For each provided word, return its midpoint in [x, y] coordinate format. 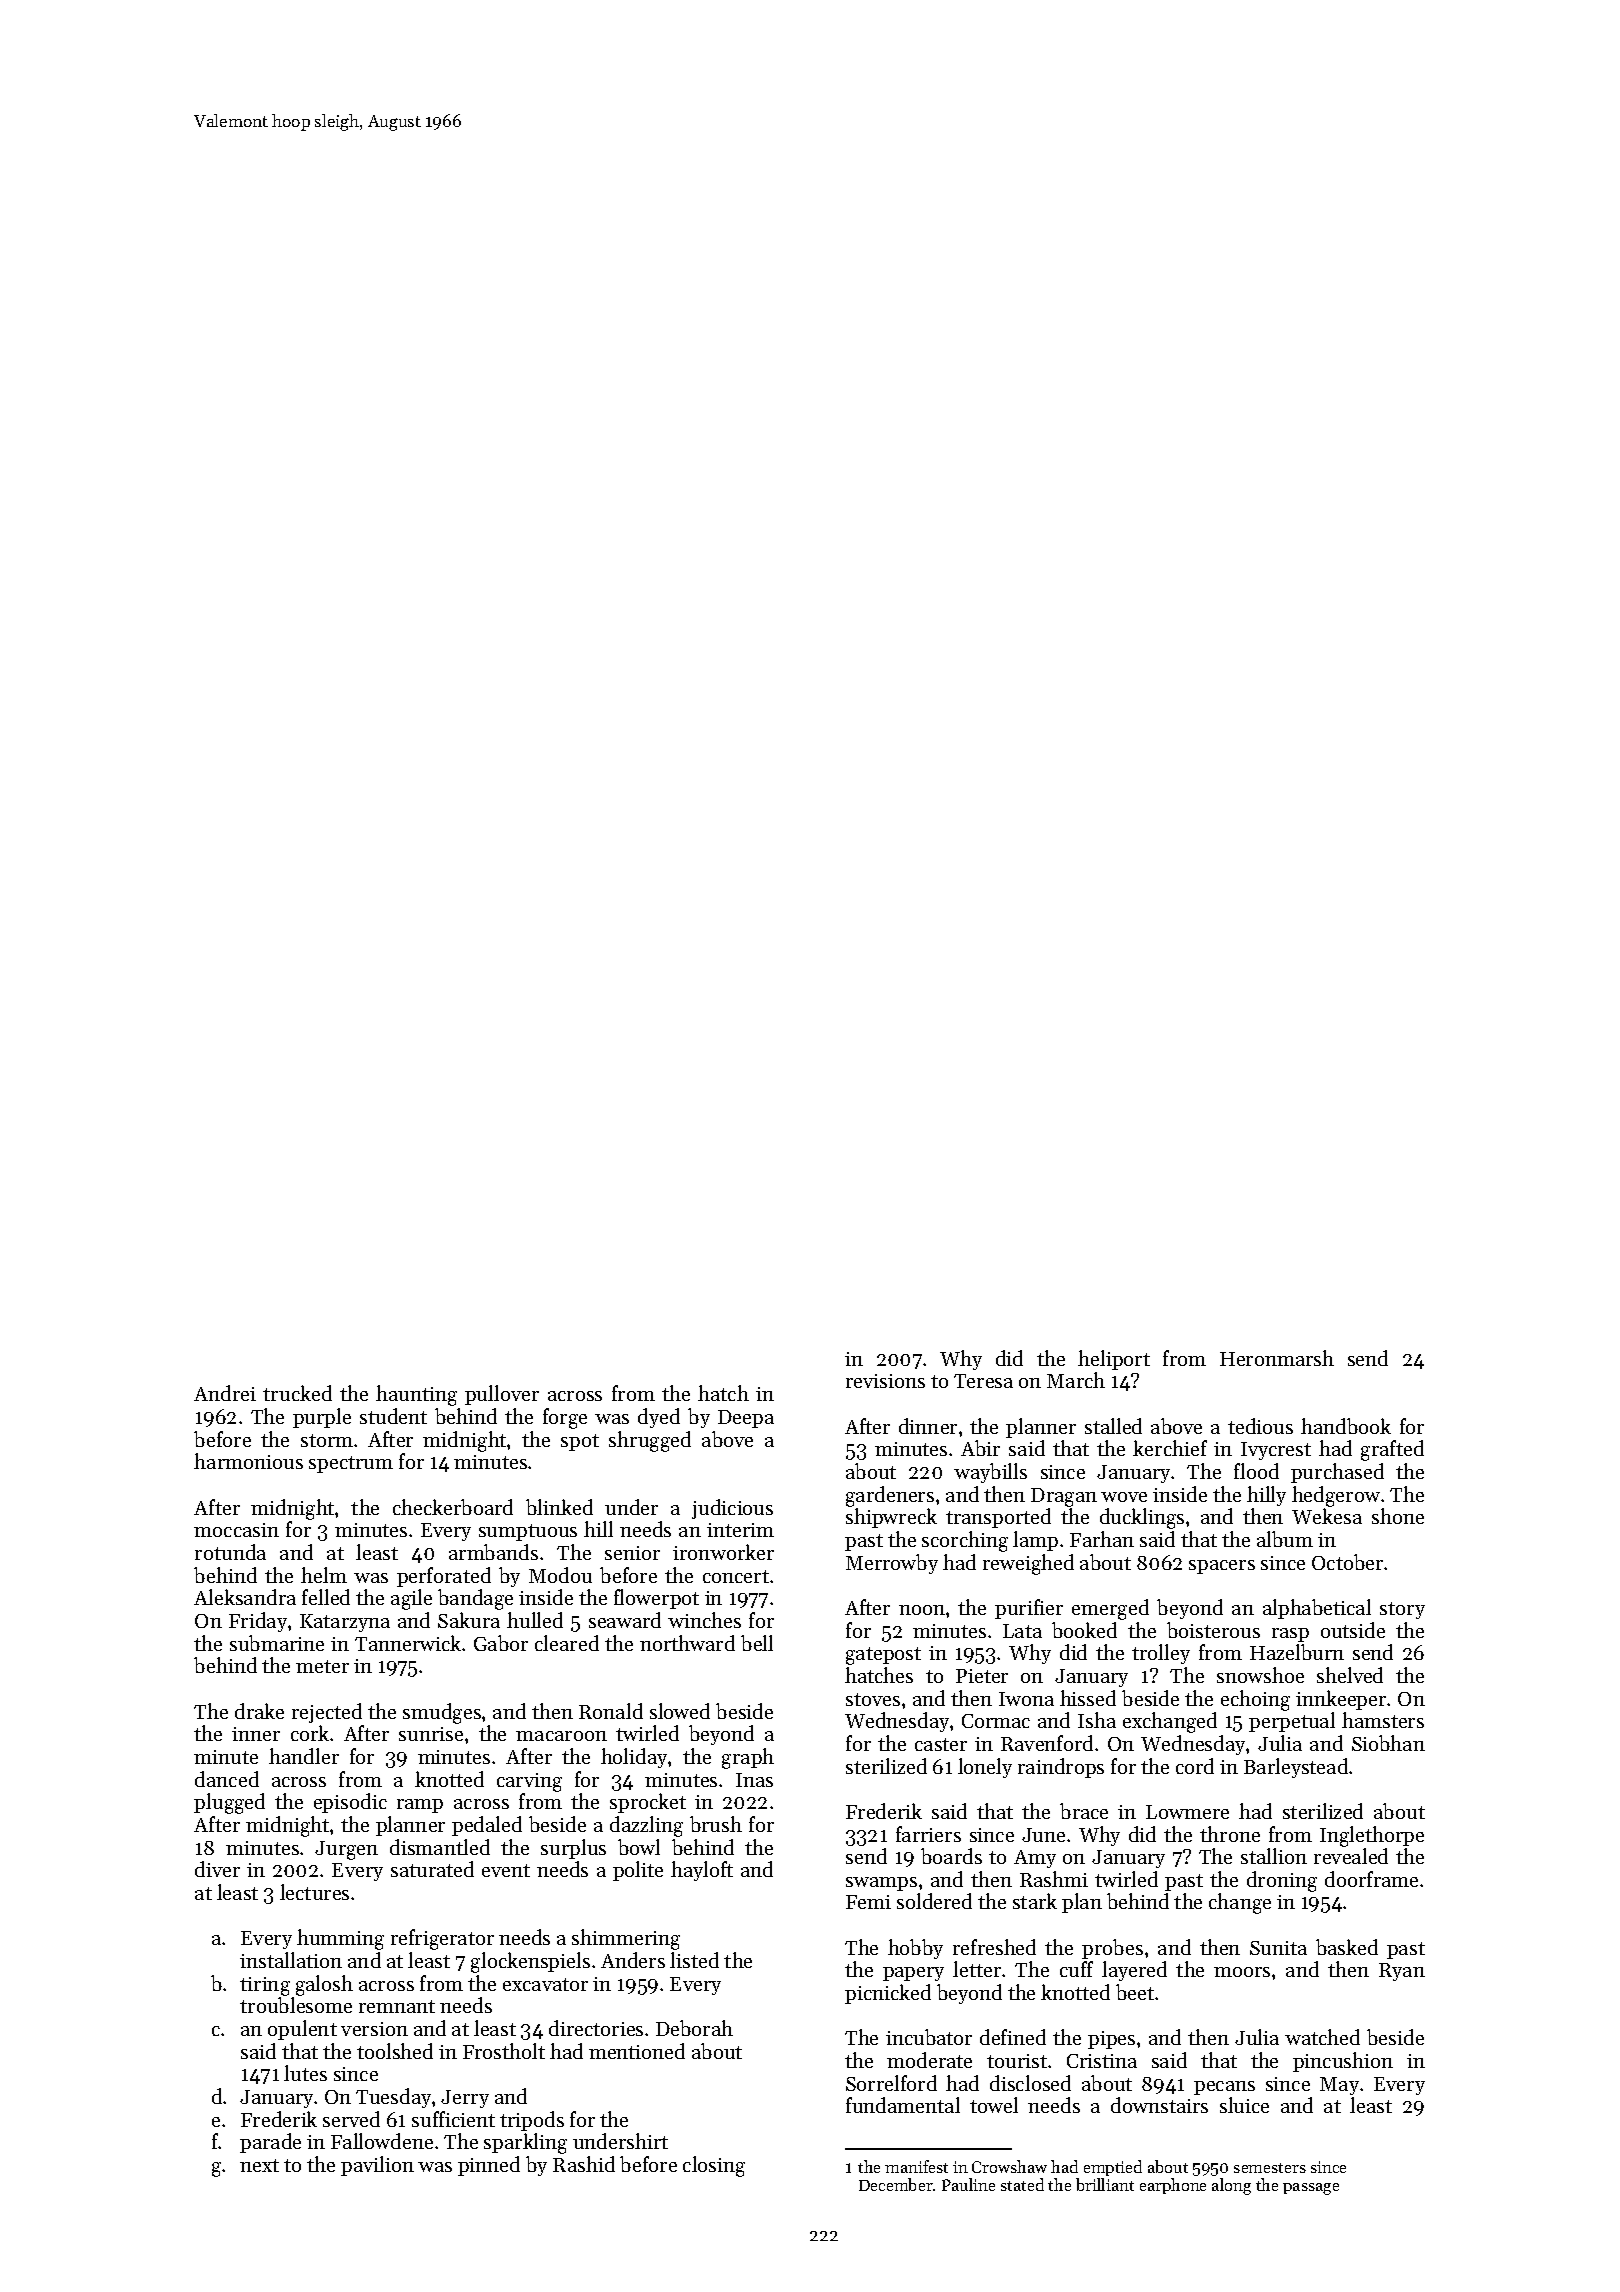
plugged [229, 1803]
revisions [885, 1381]
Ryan [1402, 1972]
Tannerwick [408, 1643]
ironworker [723, 1552]
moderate [929, 2060]
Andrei [225, 1393]
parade [270, 2143]
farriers [928, 1834]
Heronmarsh [1277, 1358]
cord [1195, 1766]
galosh [324, 1985]
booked [1084, 1630]
